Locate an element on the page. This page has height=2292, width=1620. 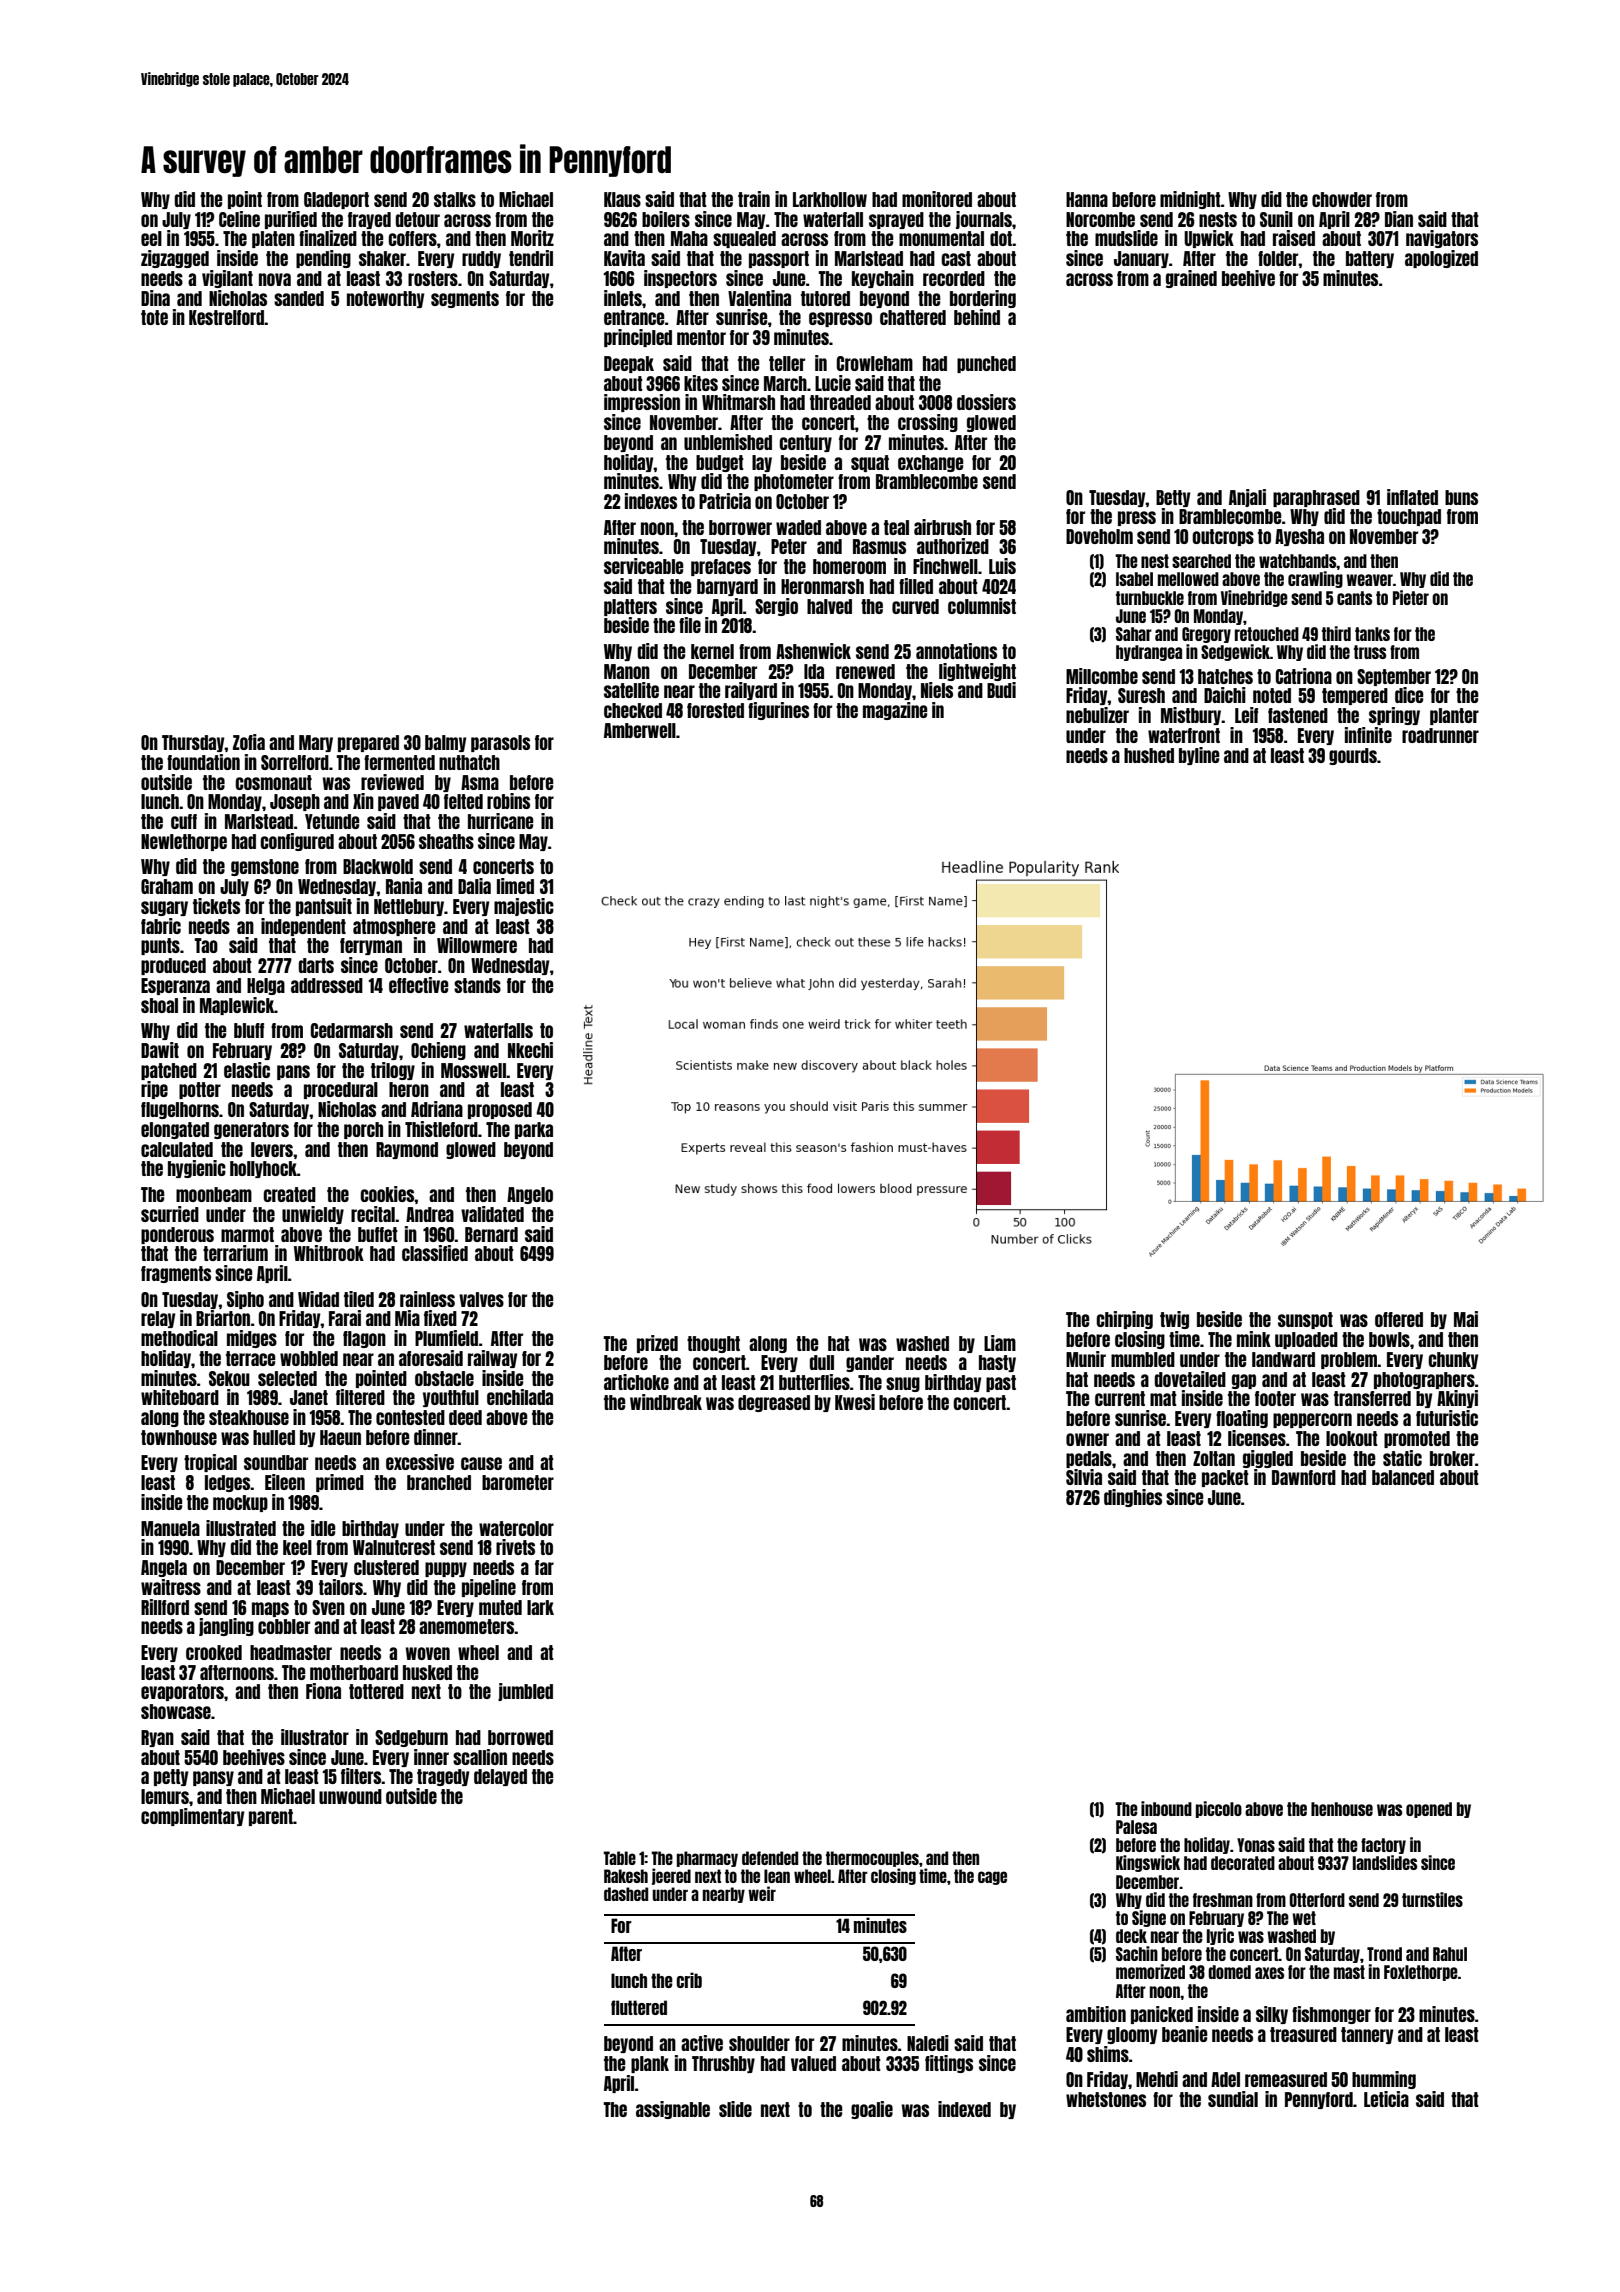
dull is located at coordinates (821, 1362).
